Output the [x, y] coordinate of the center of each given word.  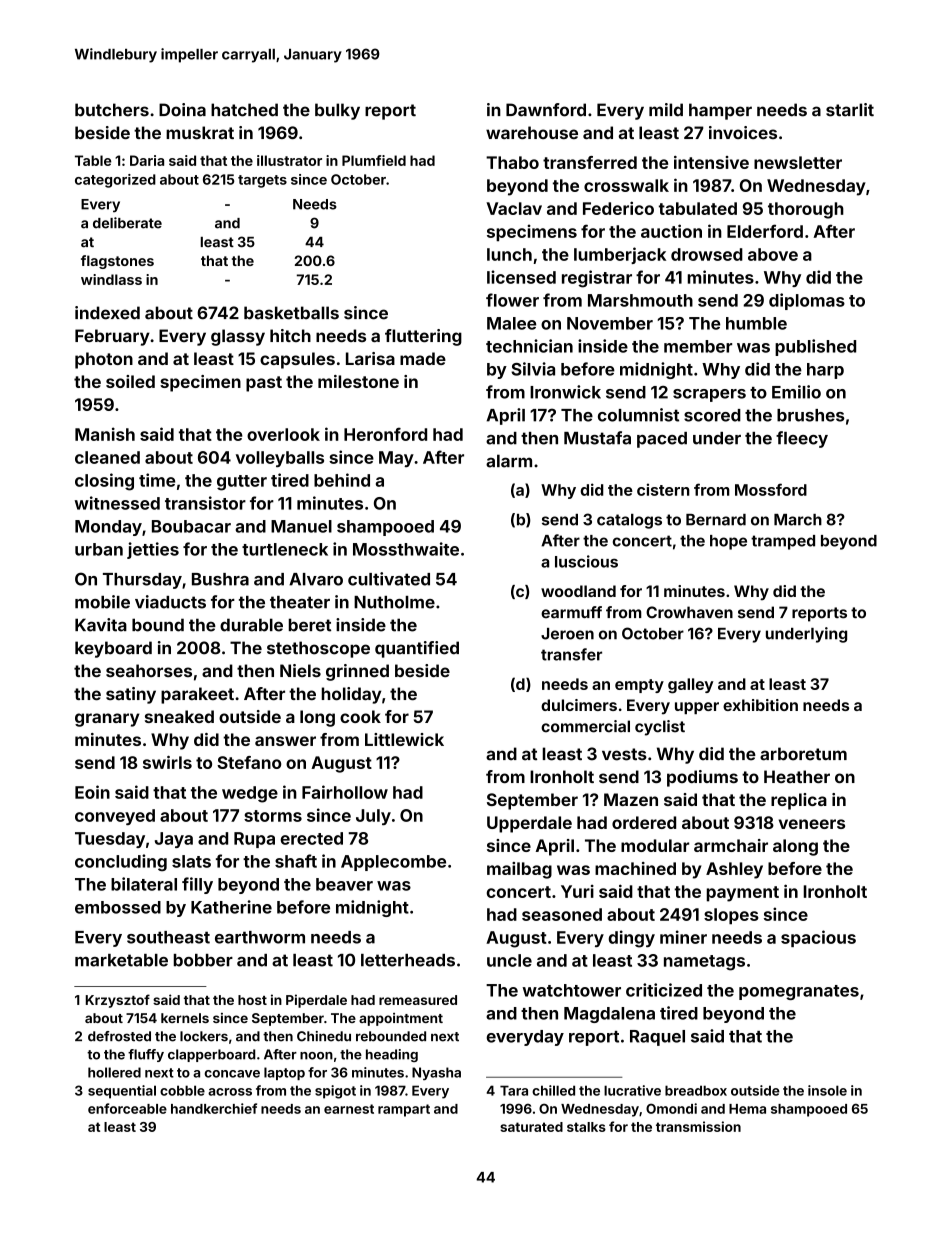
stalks [586, 1127]
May [396, 459]
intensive [711, 162]
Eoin [92, 792]
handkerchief [214, 1108]
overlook [283, 434]
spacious [818, 938]
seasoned [562, 914]
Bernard [716, 520]
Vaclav [514, 208]
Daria [147, 160]
